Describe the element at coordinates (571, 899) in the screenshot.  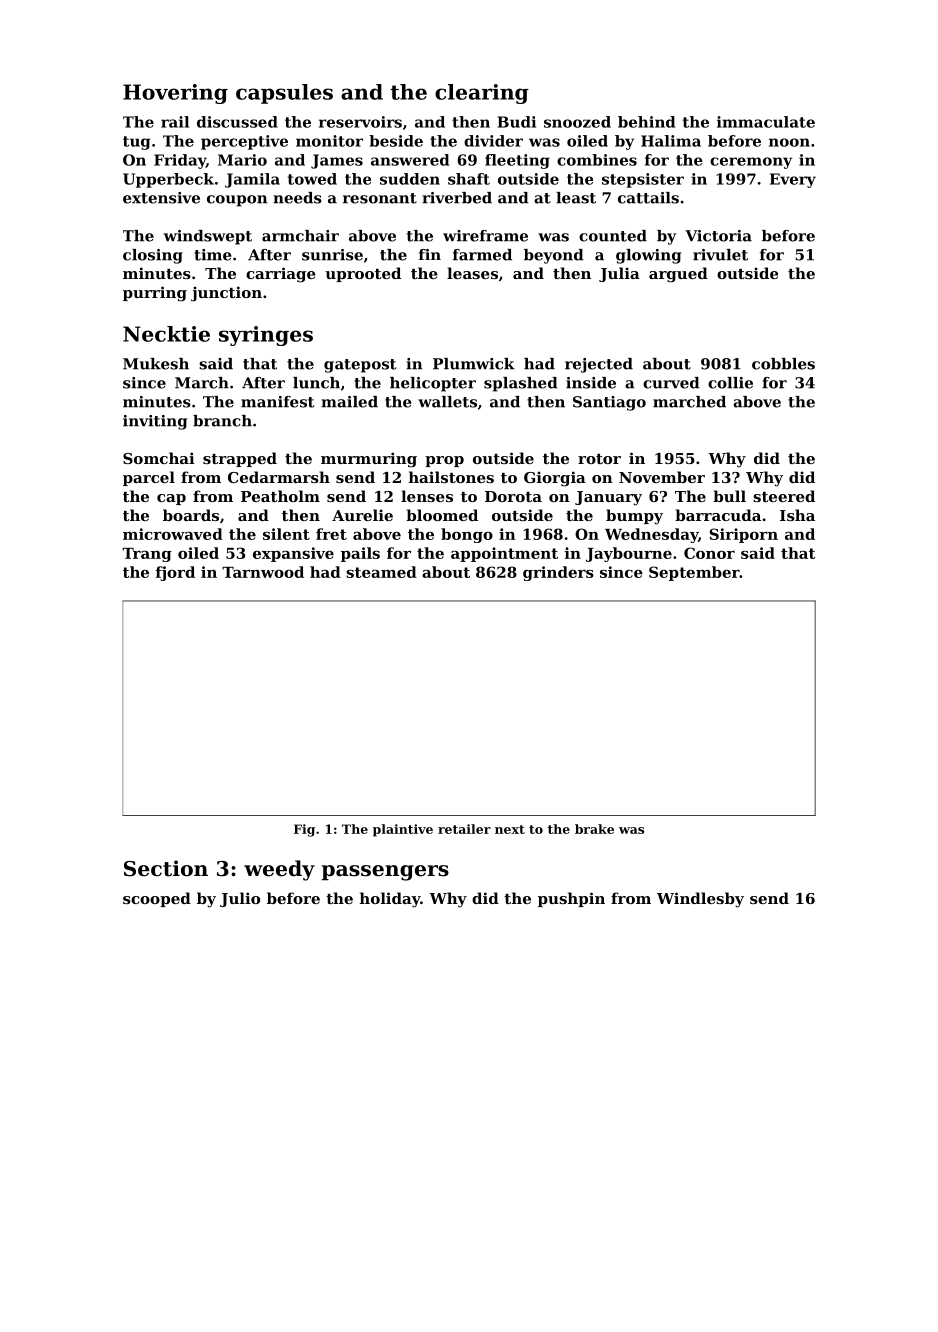
I see `pushpin` at that location.
